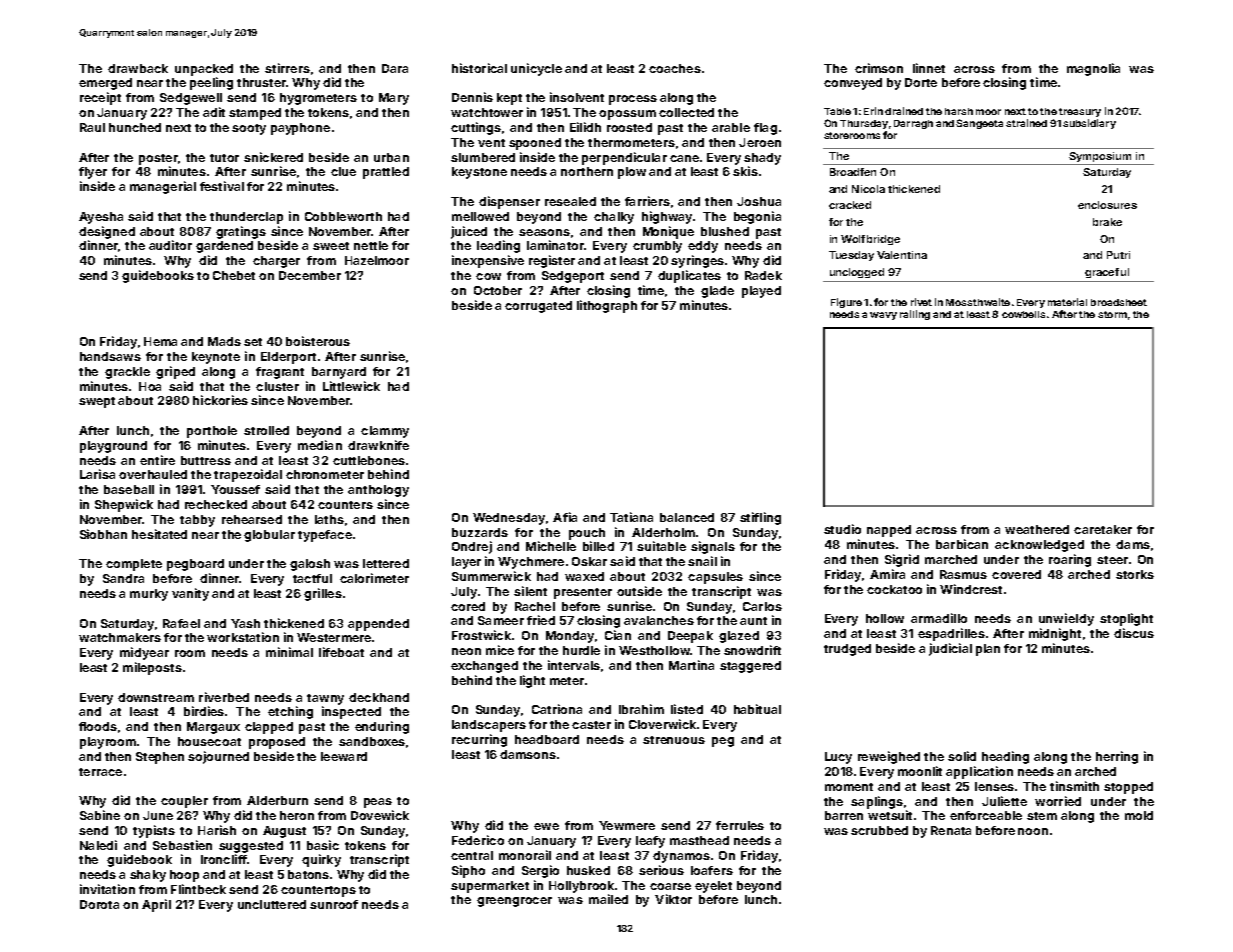  I want to click on material, so click(1067, 302).
